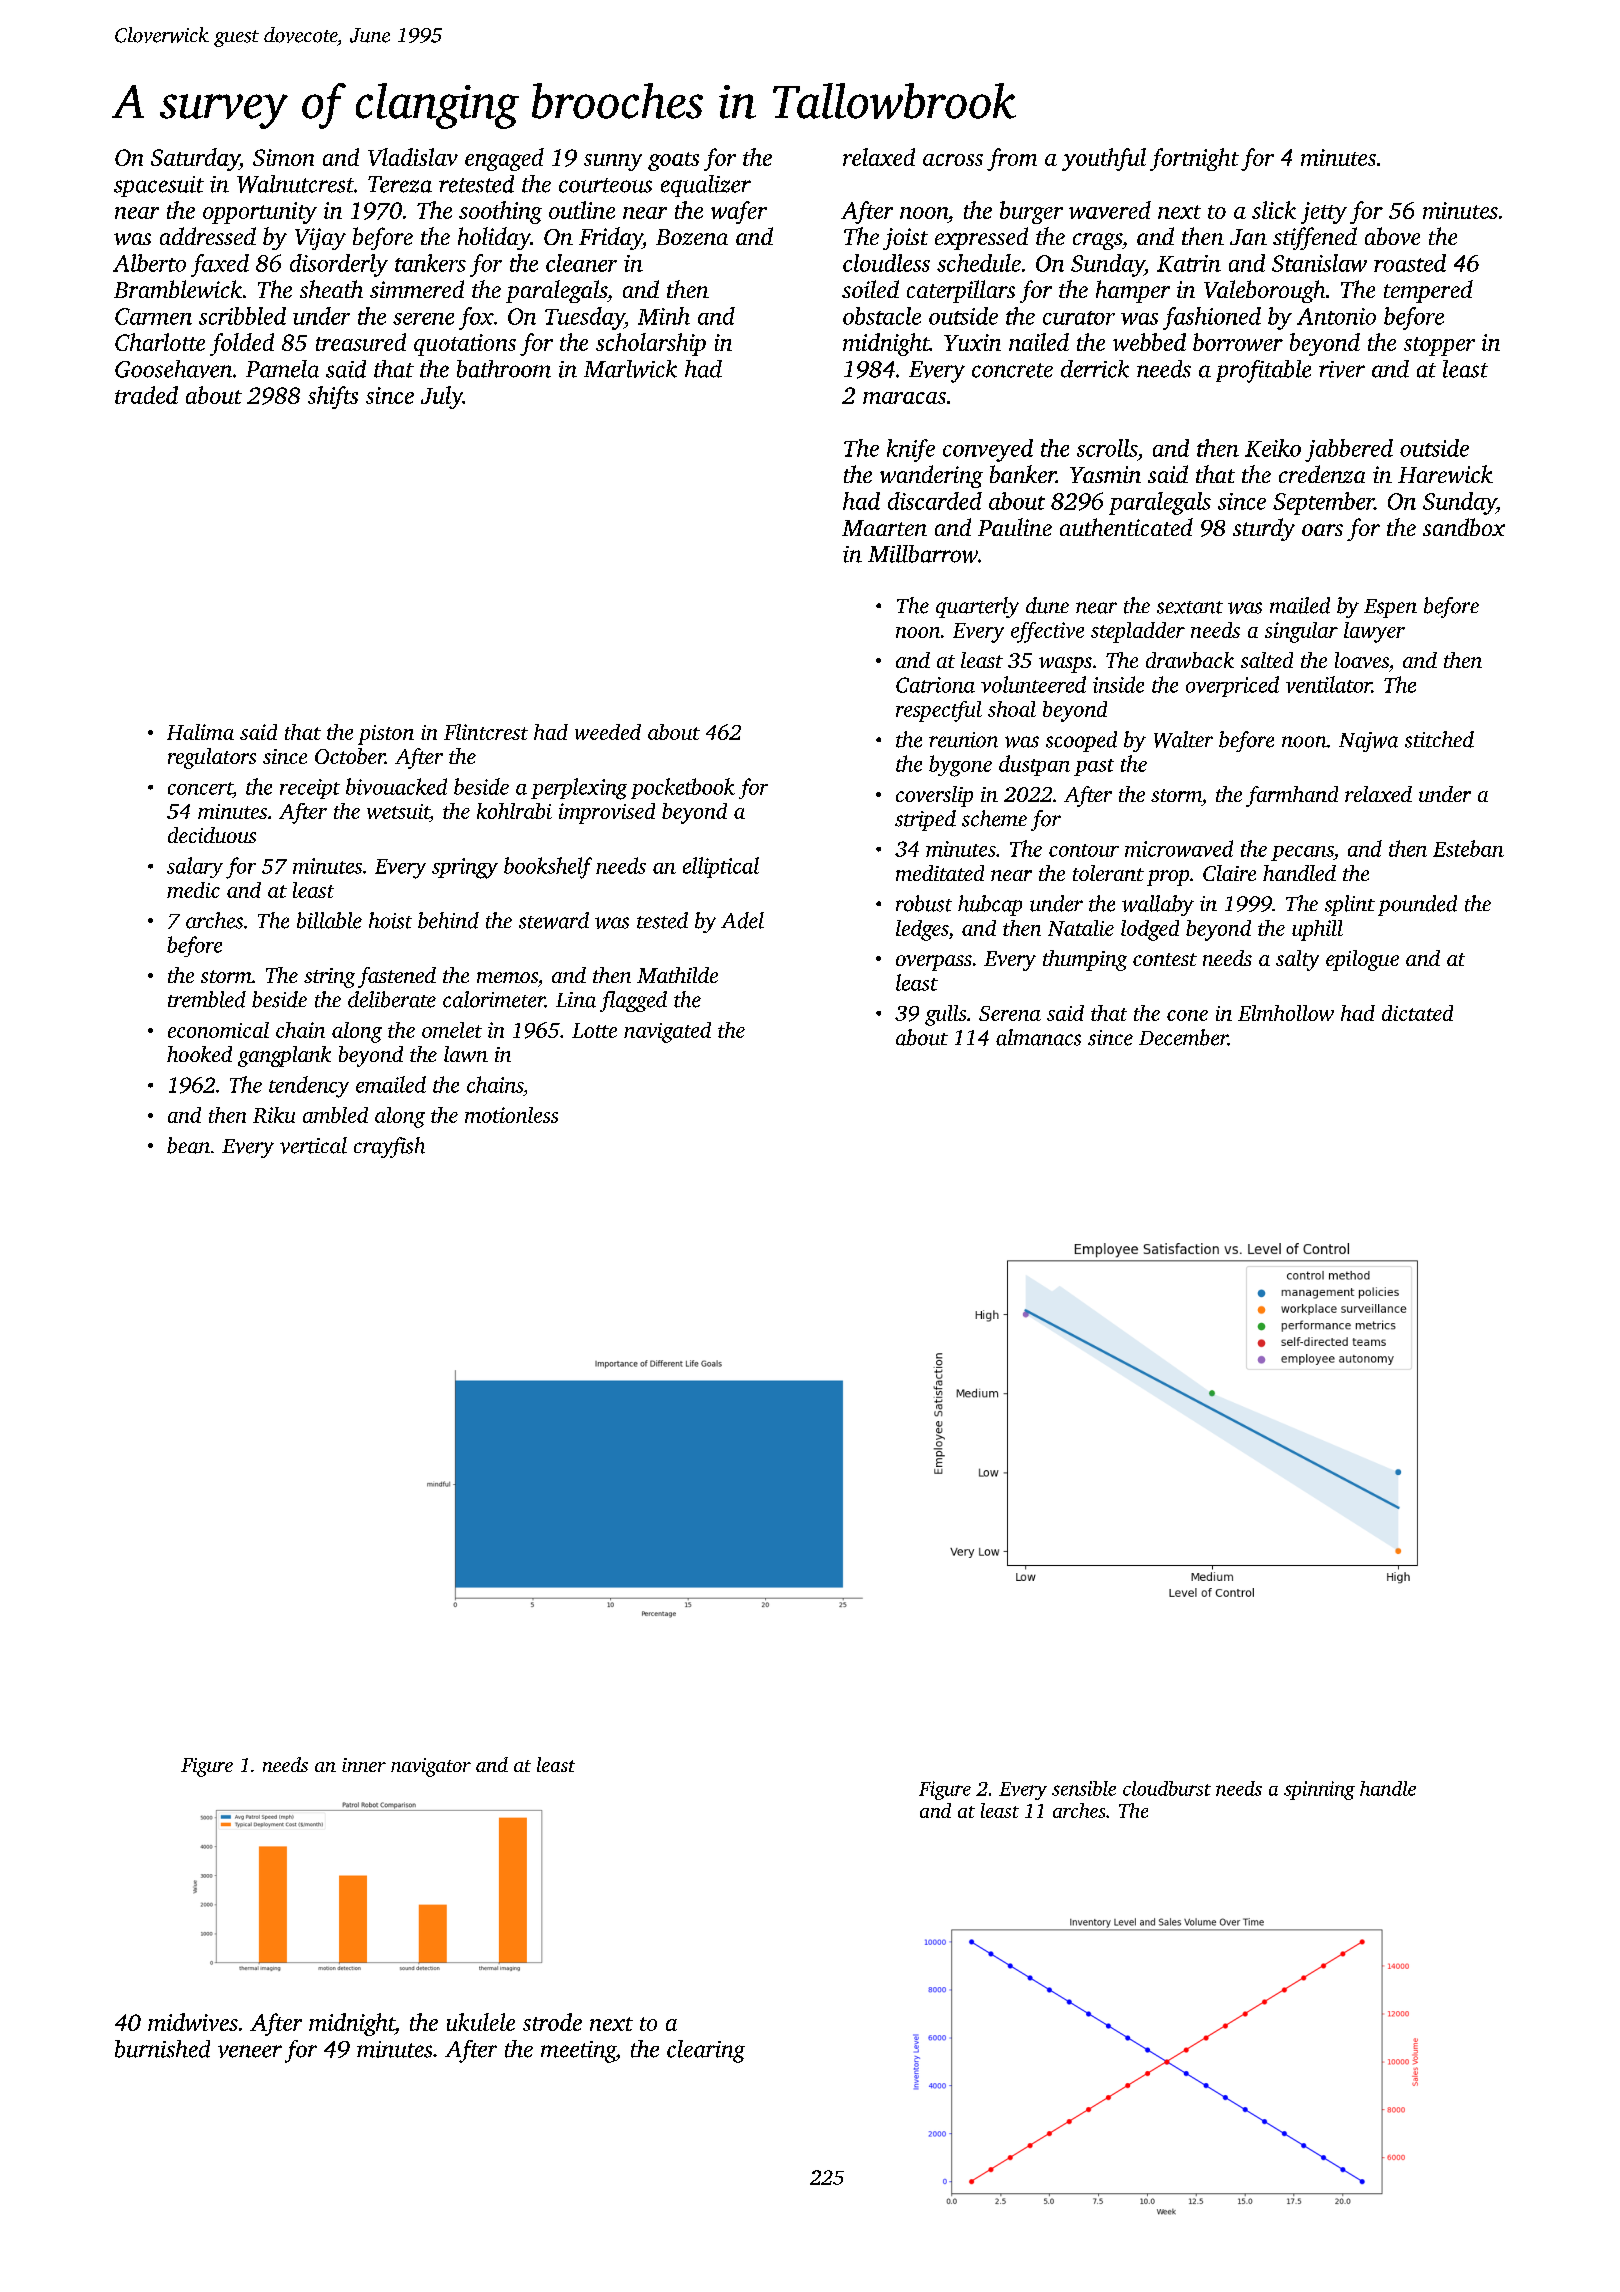  What do you see at coordinates (390, 920) in the image?
I see `hoist` at bounding box center [390, 920].
